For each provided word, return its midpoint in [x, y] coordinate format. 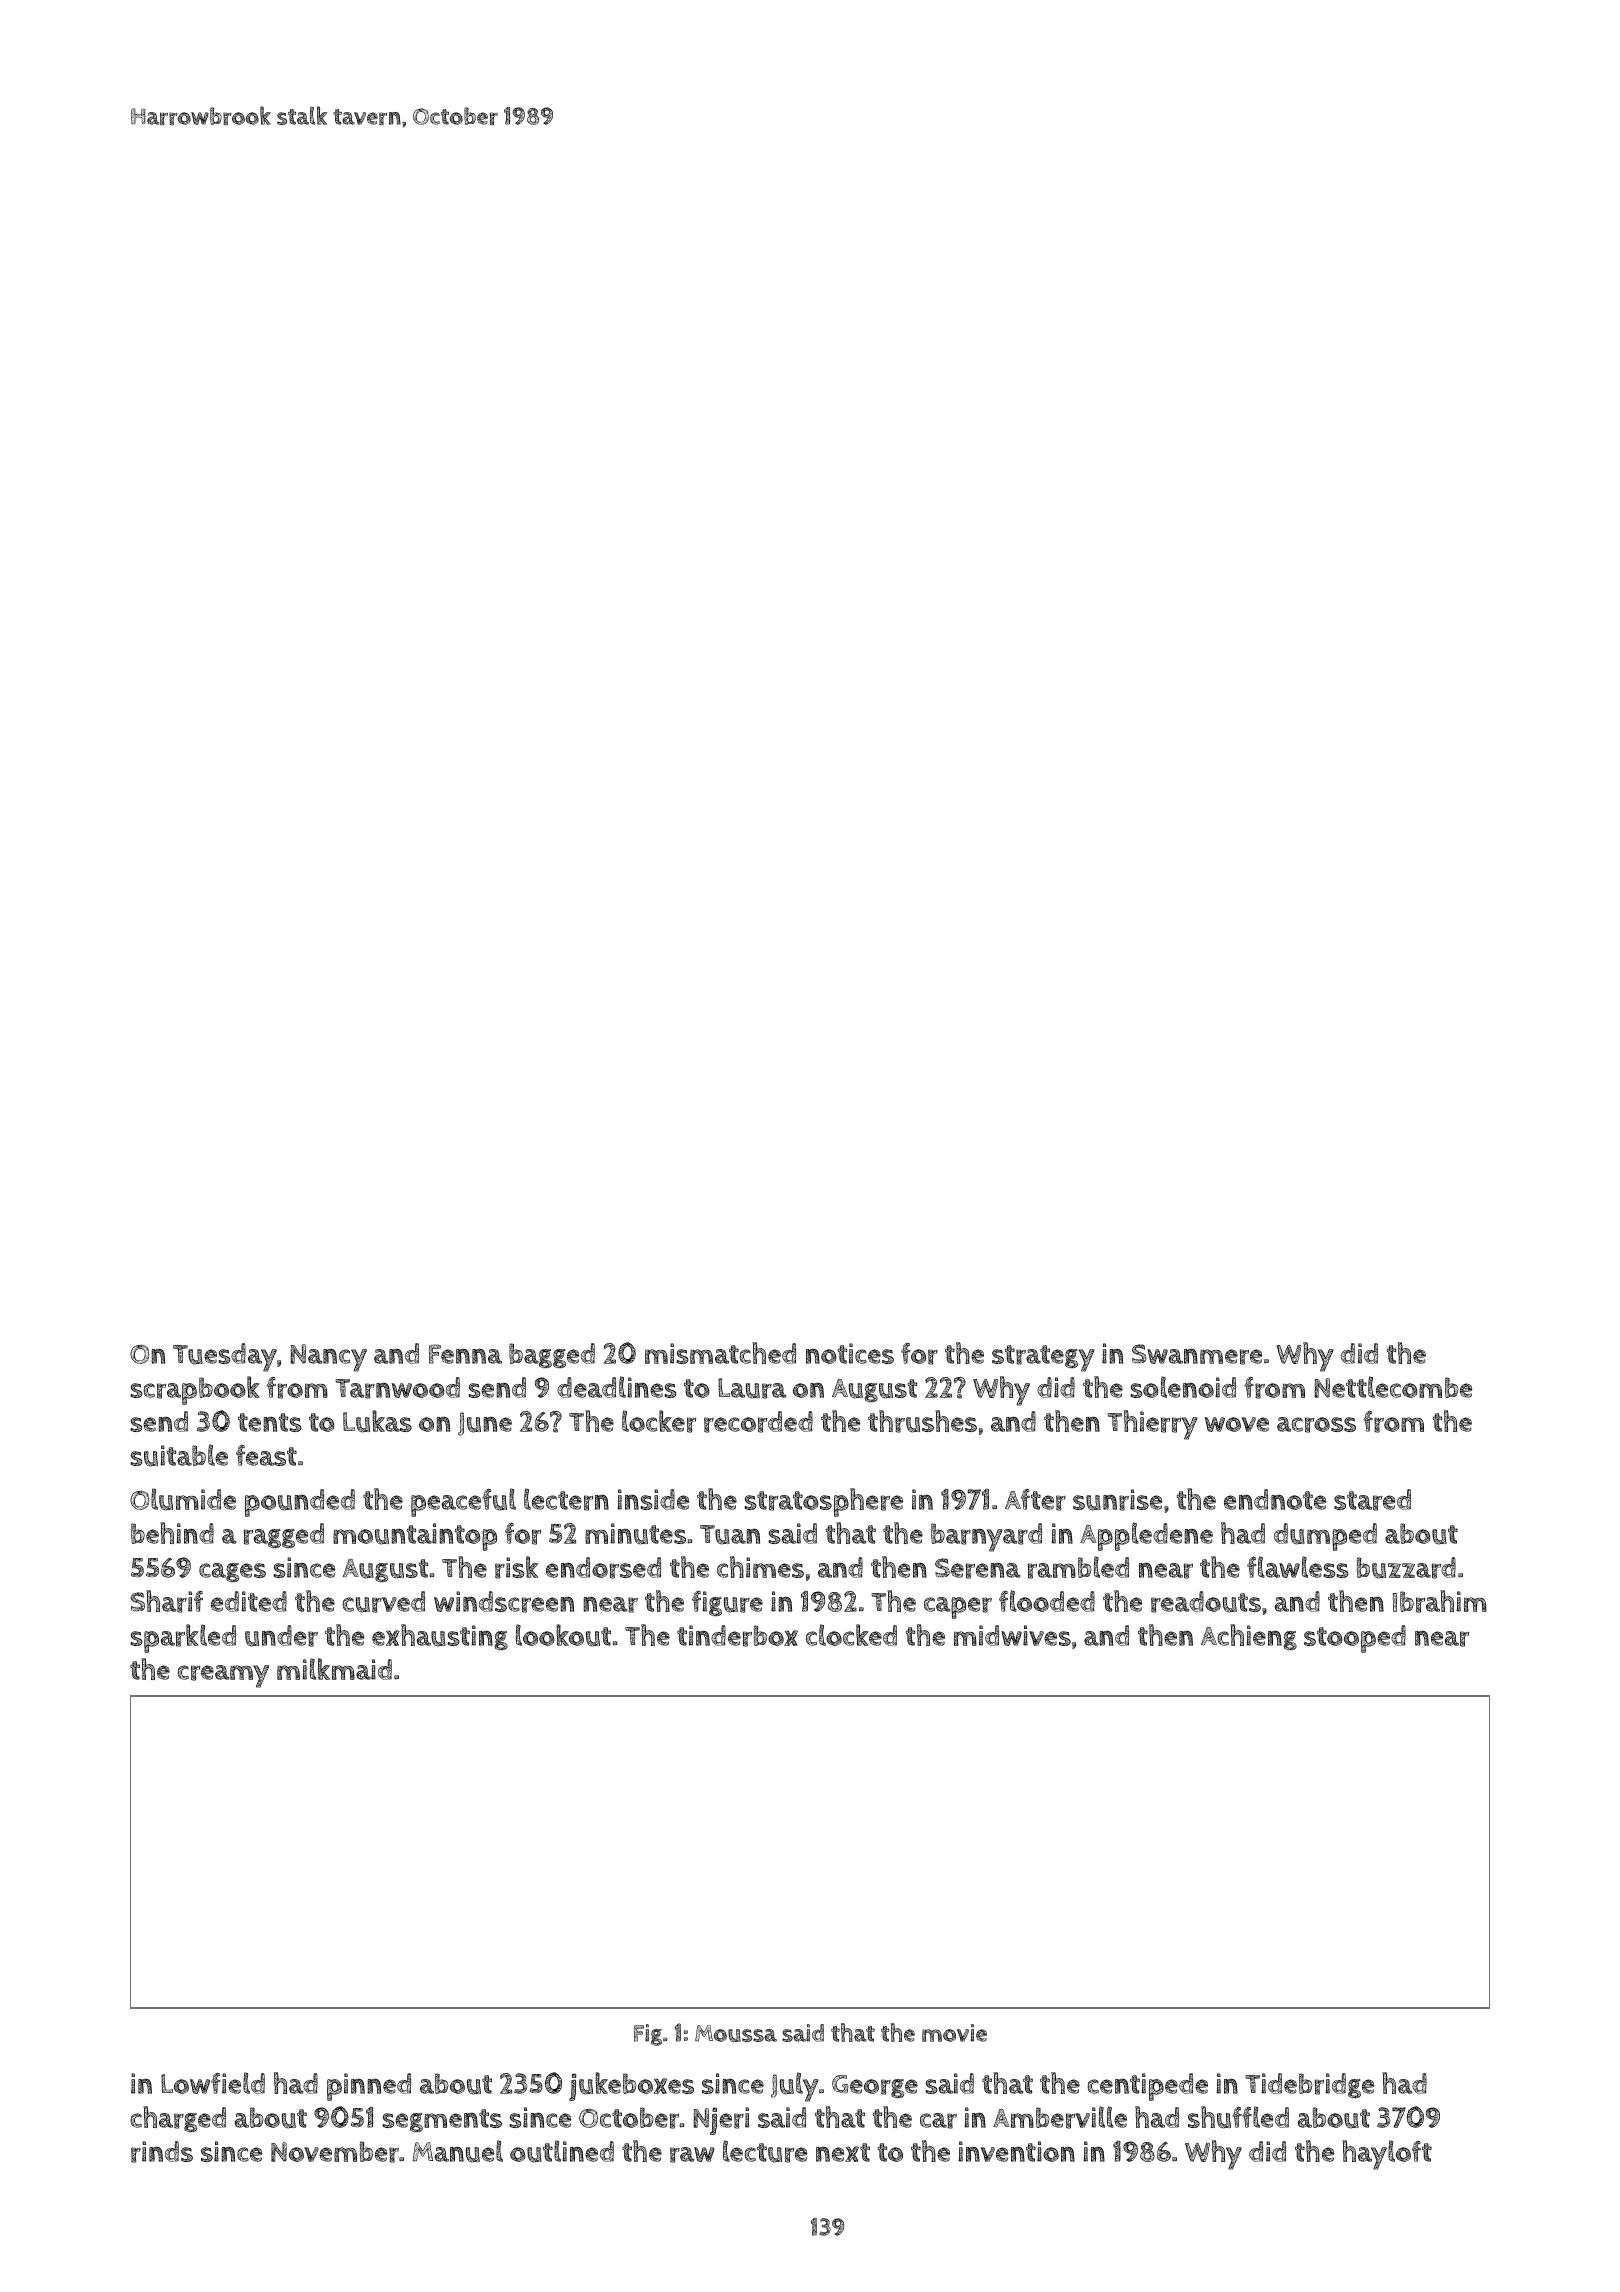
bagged [552, 1355]
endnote [1275, 1499]
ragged [284, 1535]
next [843, 2152]
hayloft [1387, 2155]
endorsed [603, 1568]
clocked [851, 1635]
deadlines [617, 1387]
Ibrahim [1440, 1601]
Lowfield [213, 2083]
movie [954, 2033]
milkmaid [334, 1669]
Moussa [736, 2033]
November [335, 2152]
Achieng [1249, 1637]
